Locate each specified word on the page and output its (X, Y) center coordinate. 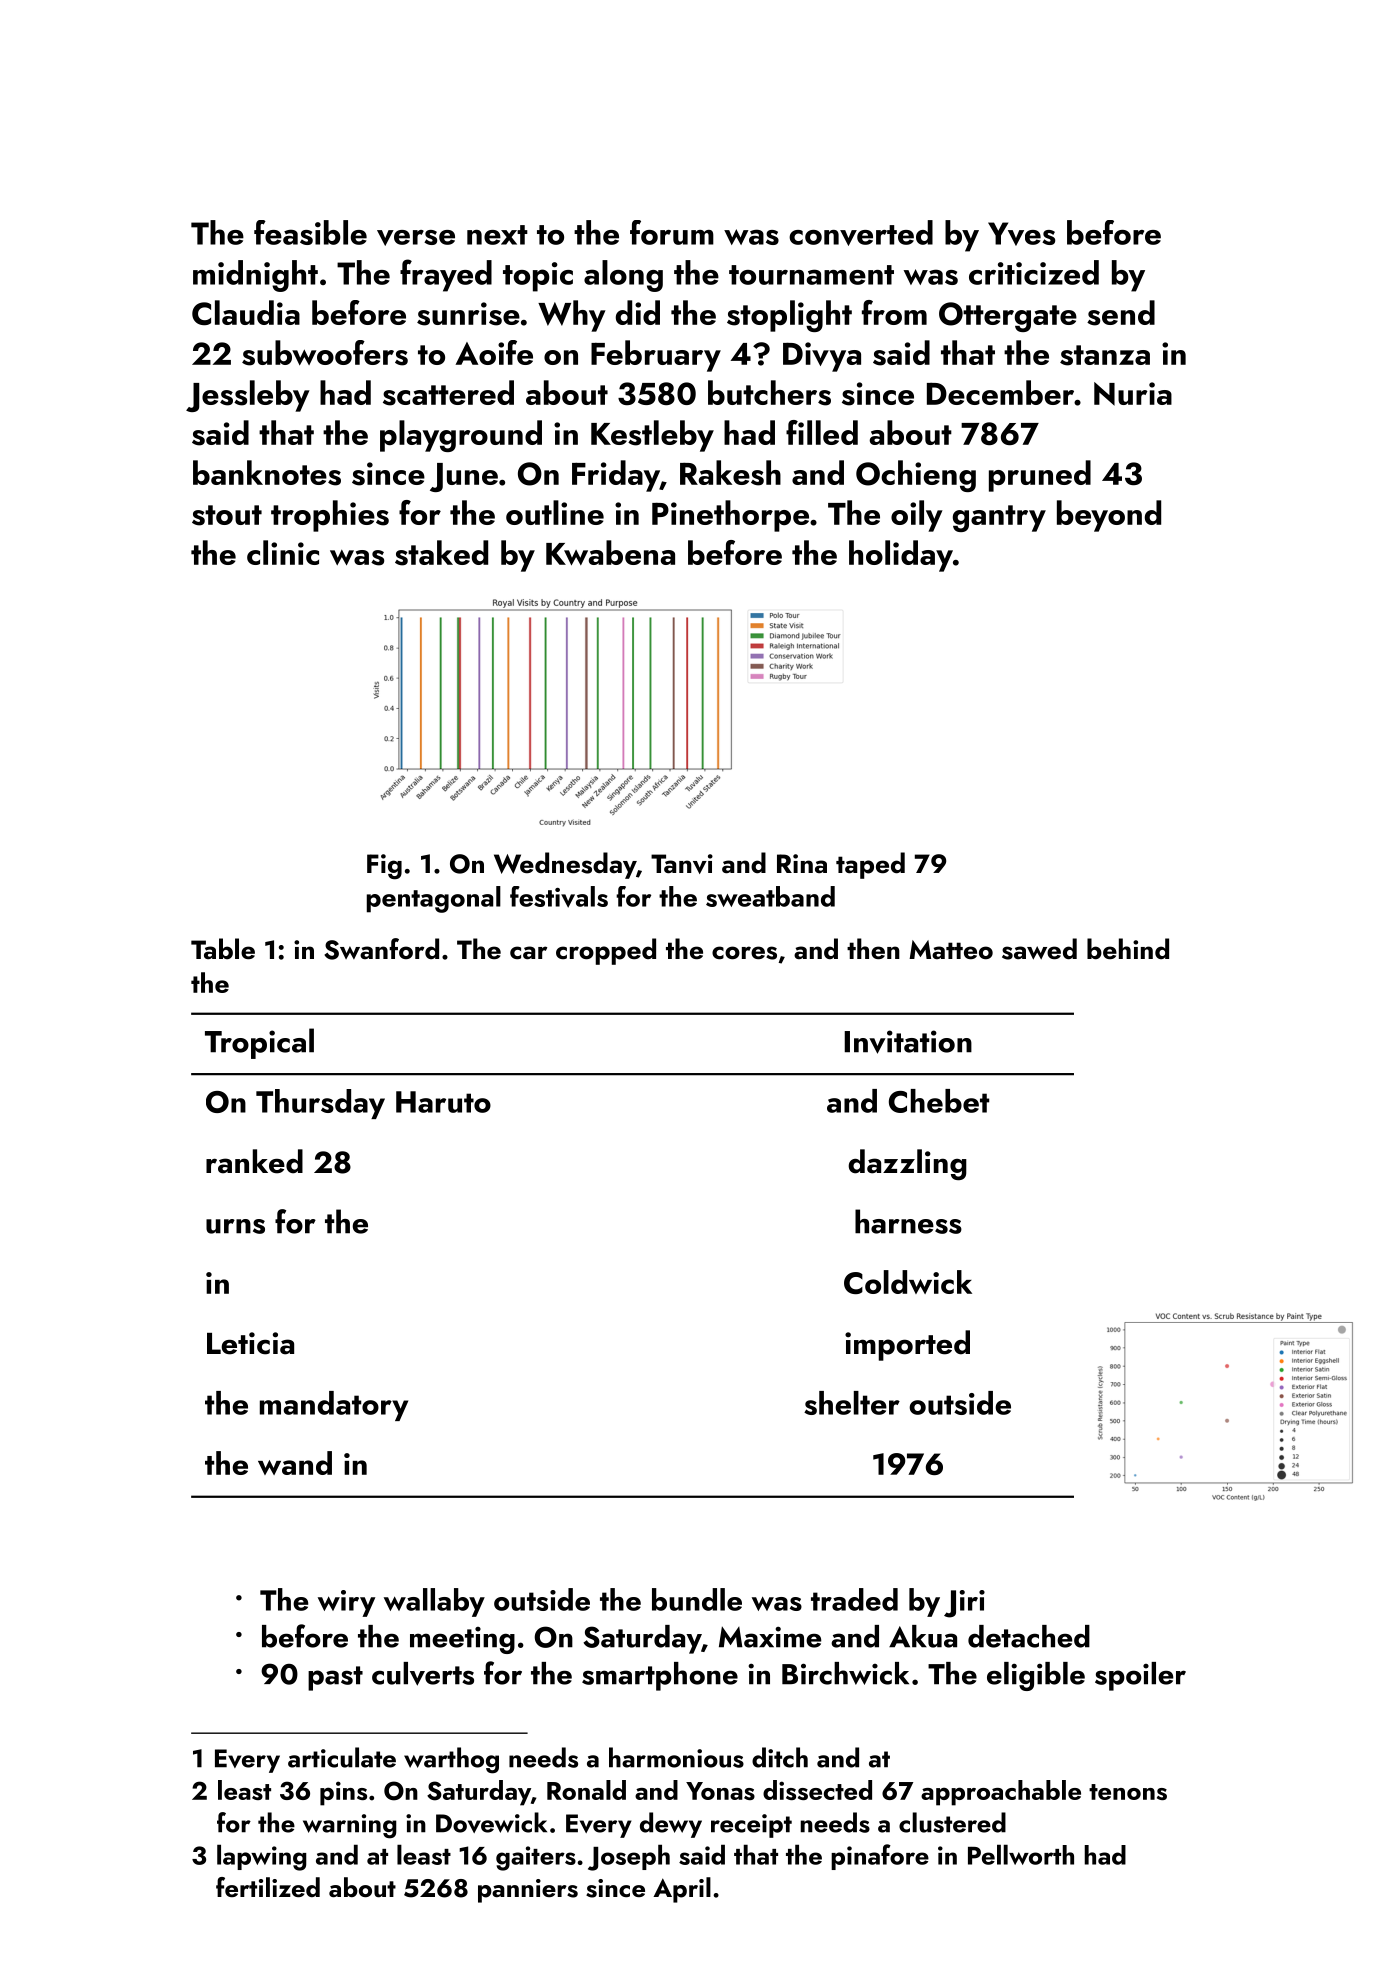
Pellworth (1021, 1854)
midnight (255, 276)
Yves (1021, 234)
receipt (751, 1826)
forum (672, 232)
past (335, 1678)
